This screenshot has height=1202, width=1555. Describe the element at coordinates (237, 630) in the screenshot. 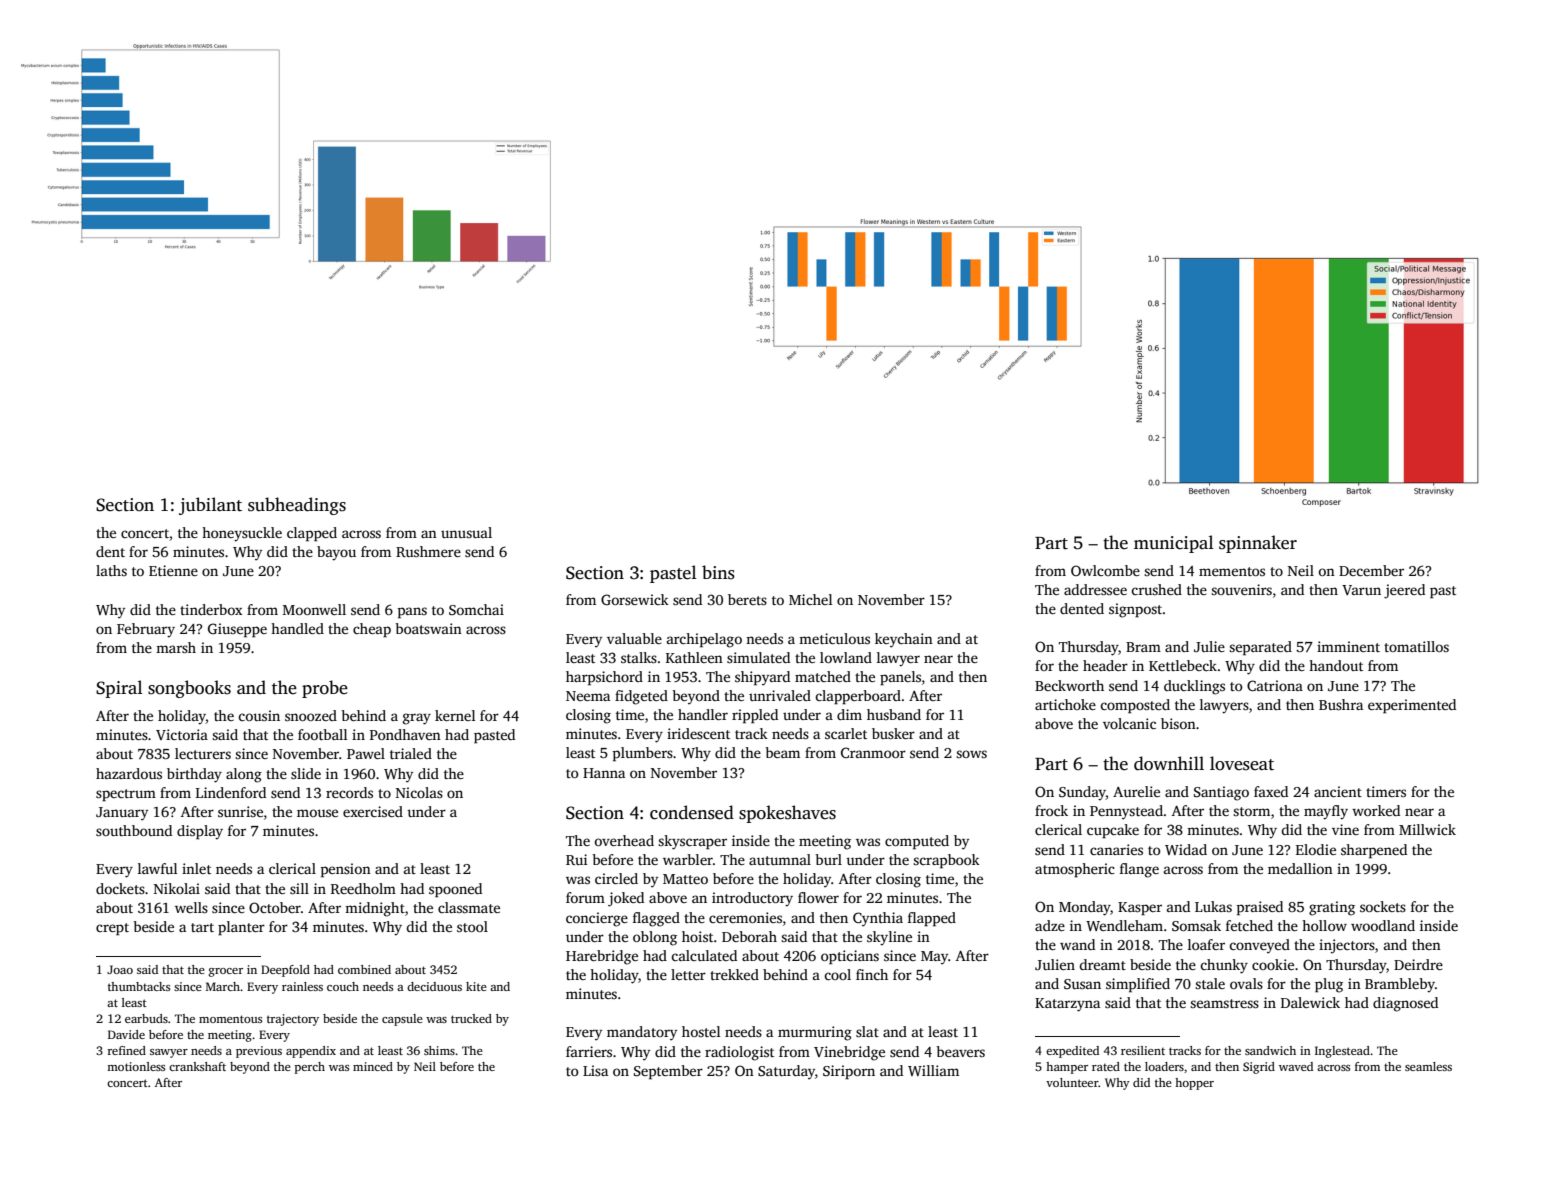

I see `Giuseppe` at that location.
